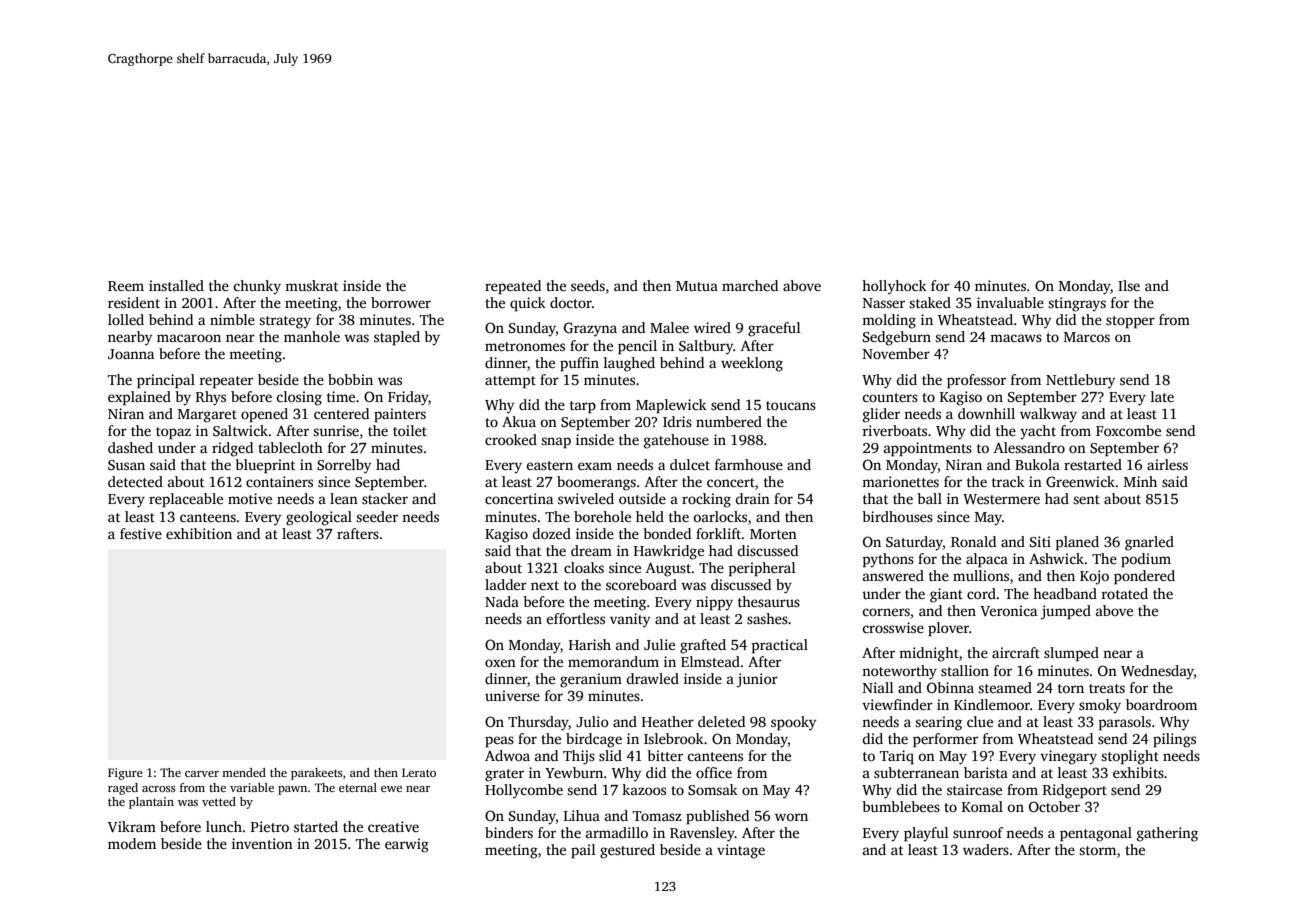 This screenshot has width=1308, height=924. What do you see at coordinates (588, 285) in the screenshot?
I see `seeds` at bounding box center [588, 285].
